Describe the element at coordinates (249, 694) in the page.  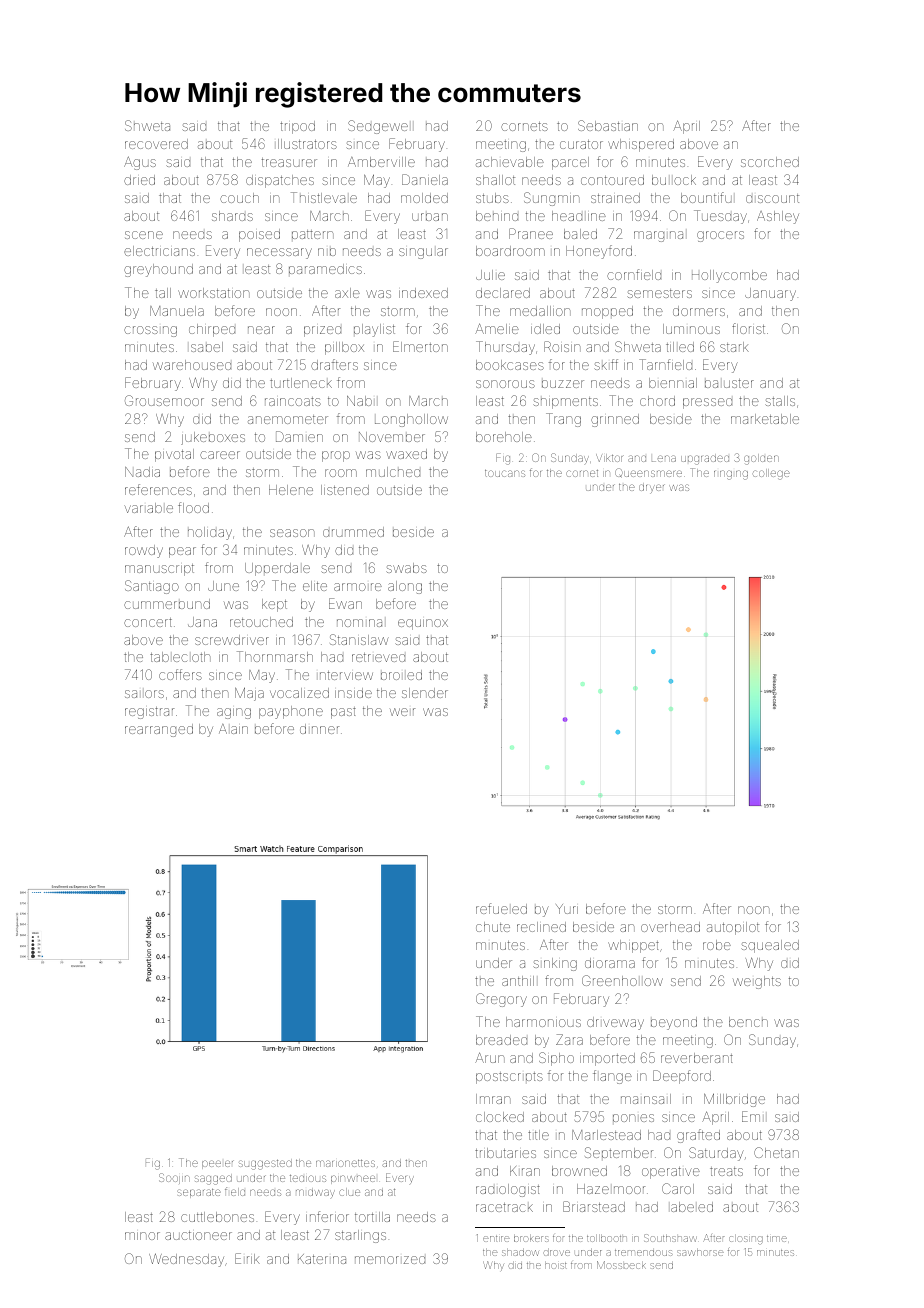
I see `Maja` at that location.
